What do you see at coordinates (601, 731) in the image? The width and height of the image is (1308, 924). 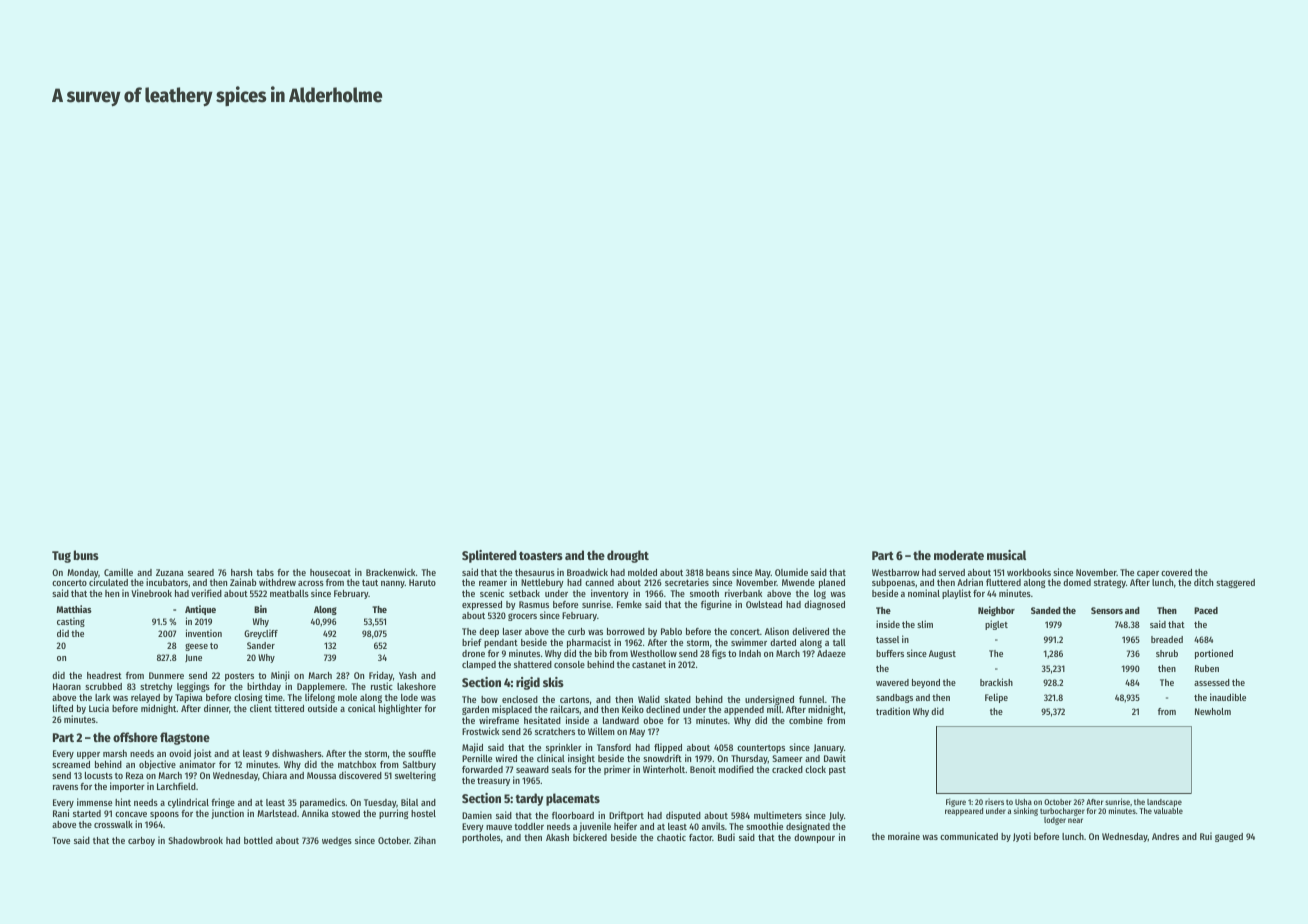 I see `Willem` at bounding box center [601, 731].
